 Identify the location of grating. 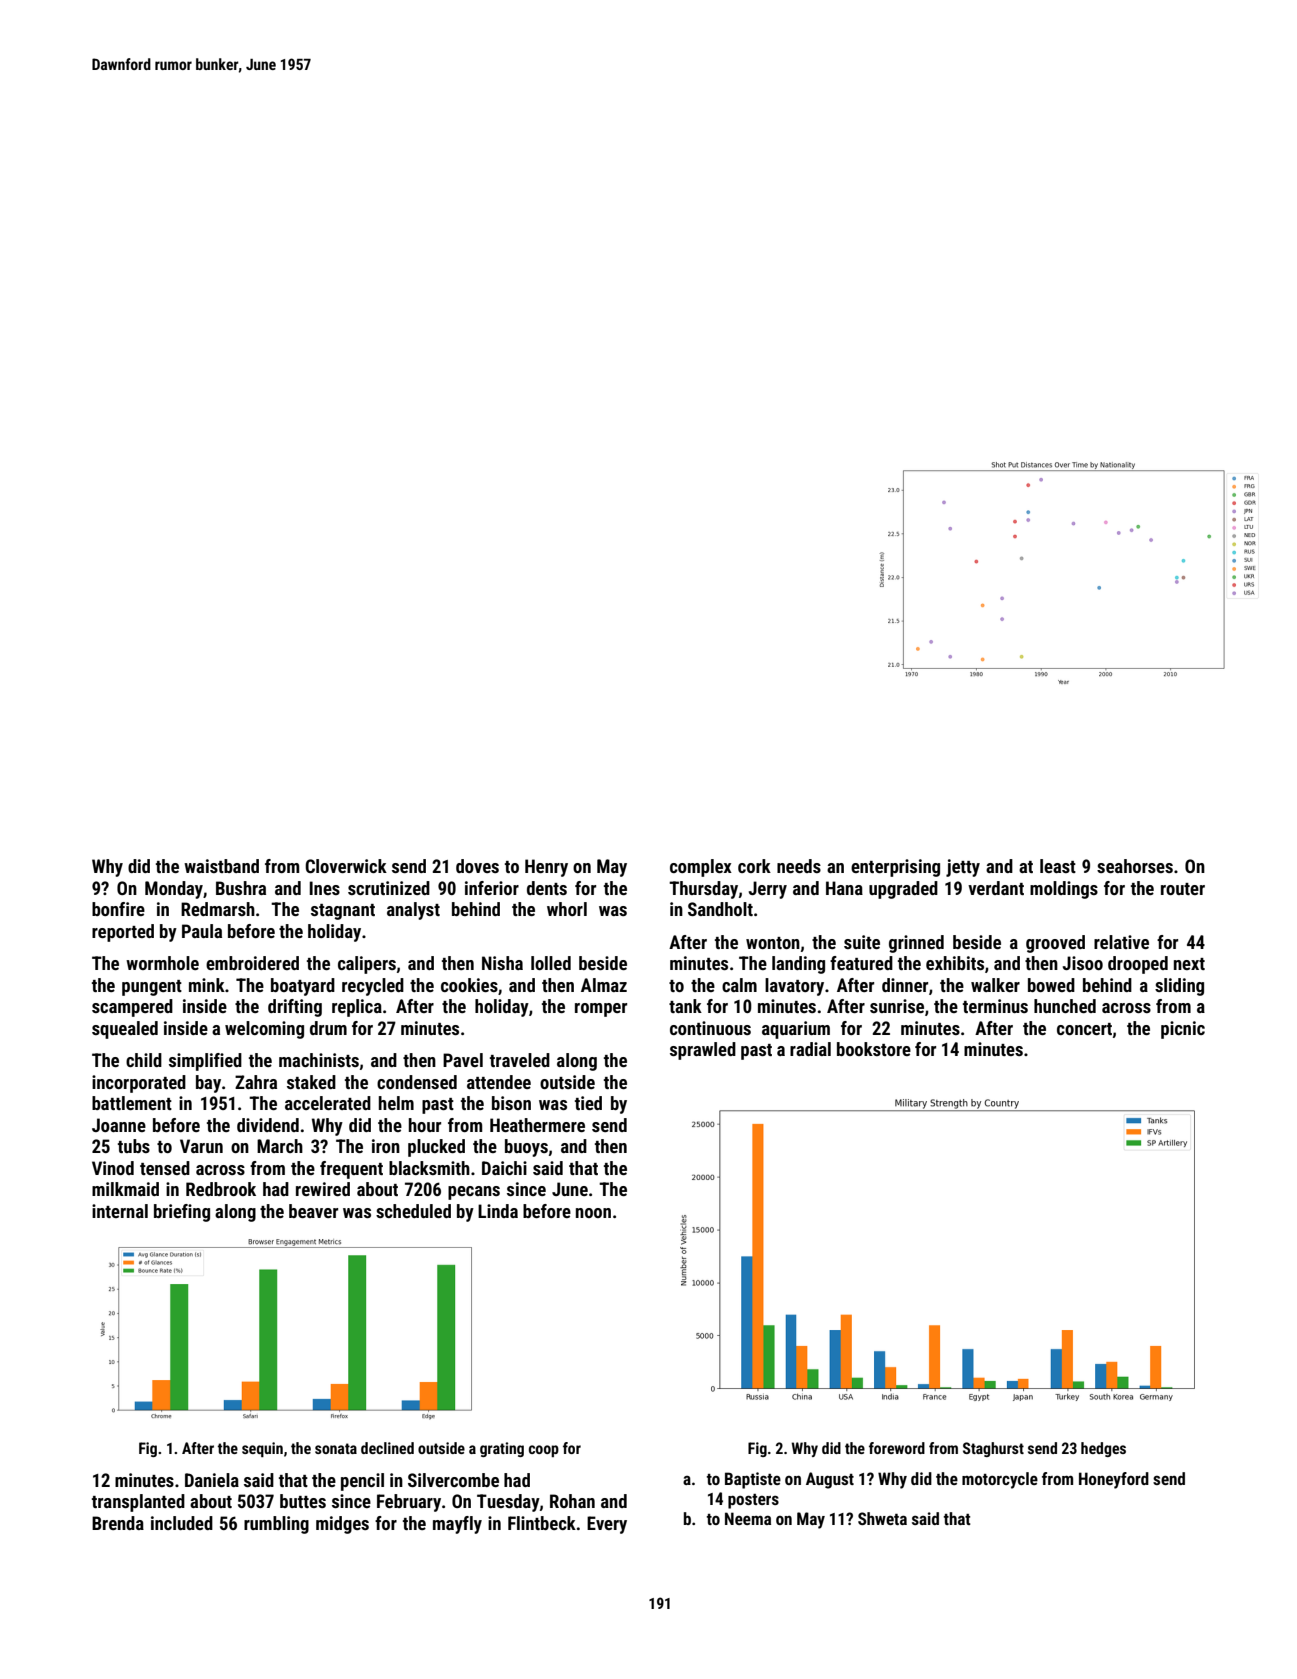
(502, 1449).
